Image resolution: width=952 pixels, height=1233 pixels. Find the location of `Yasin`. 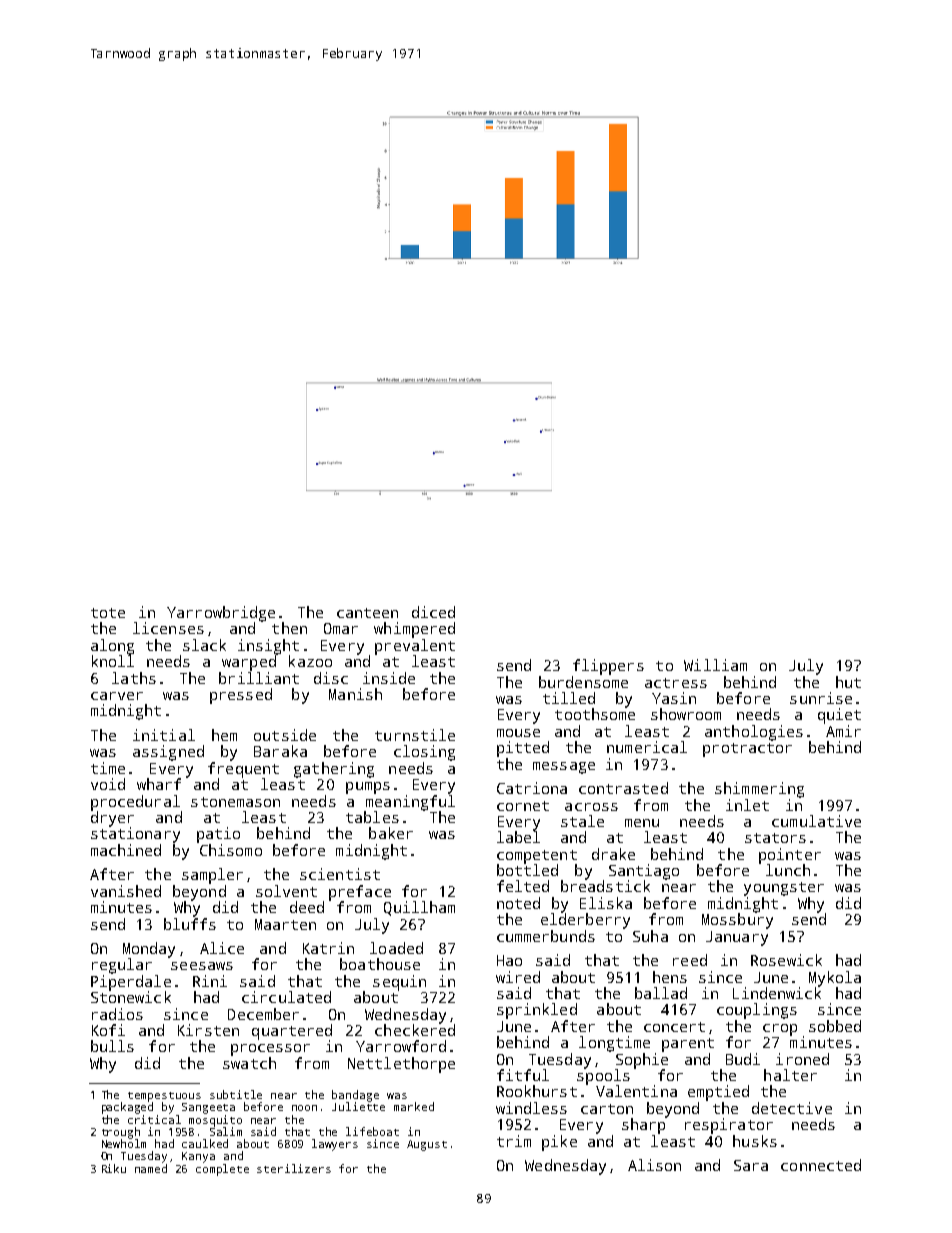

Yasin is located at coordinates (674, 698).
